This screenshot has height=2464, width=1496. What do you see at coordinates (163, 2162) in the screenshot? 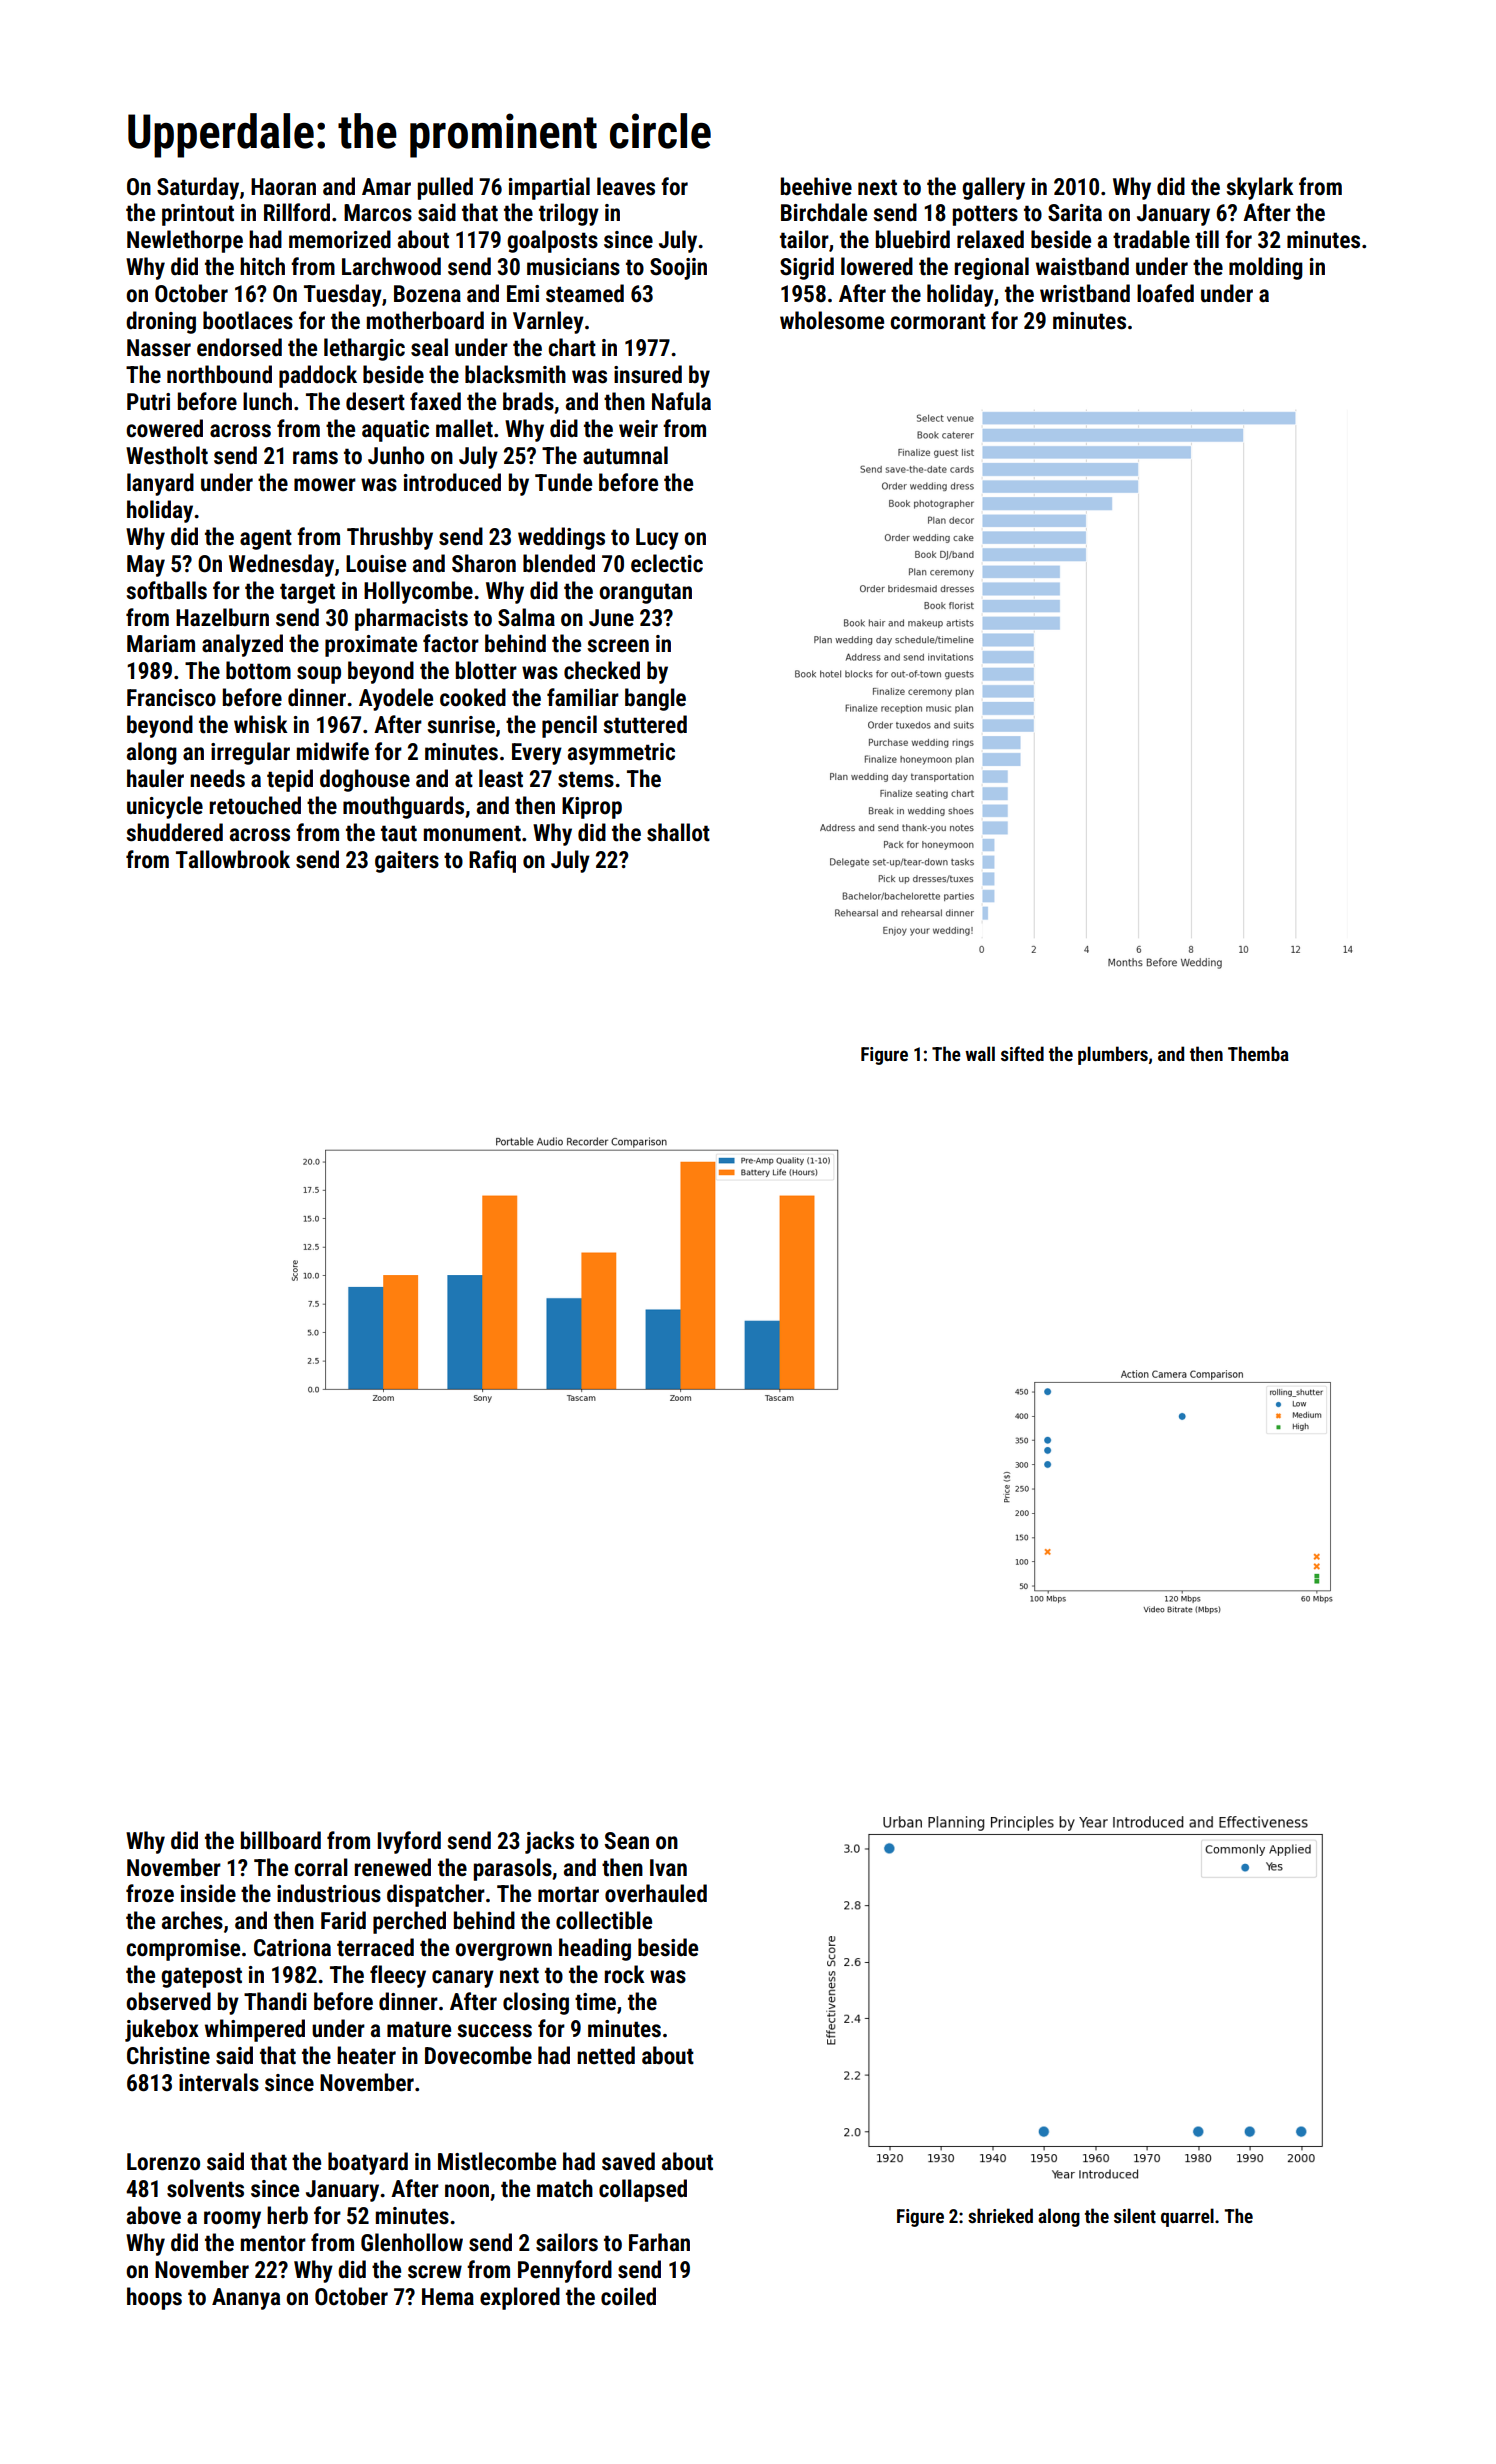
I see `Lorenzo` at bounding box center [163, 2162].
